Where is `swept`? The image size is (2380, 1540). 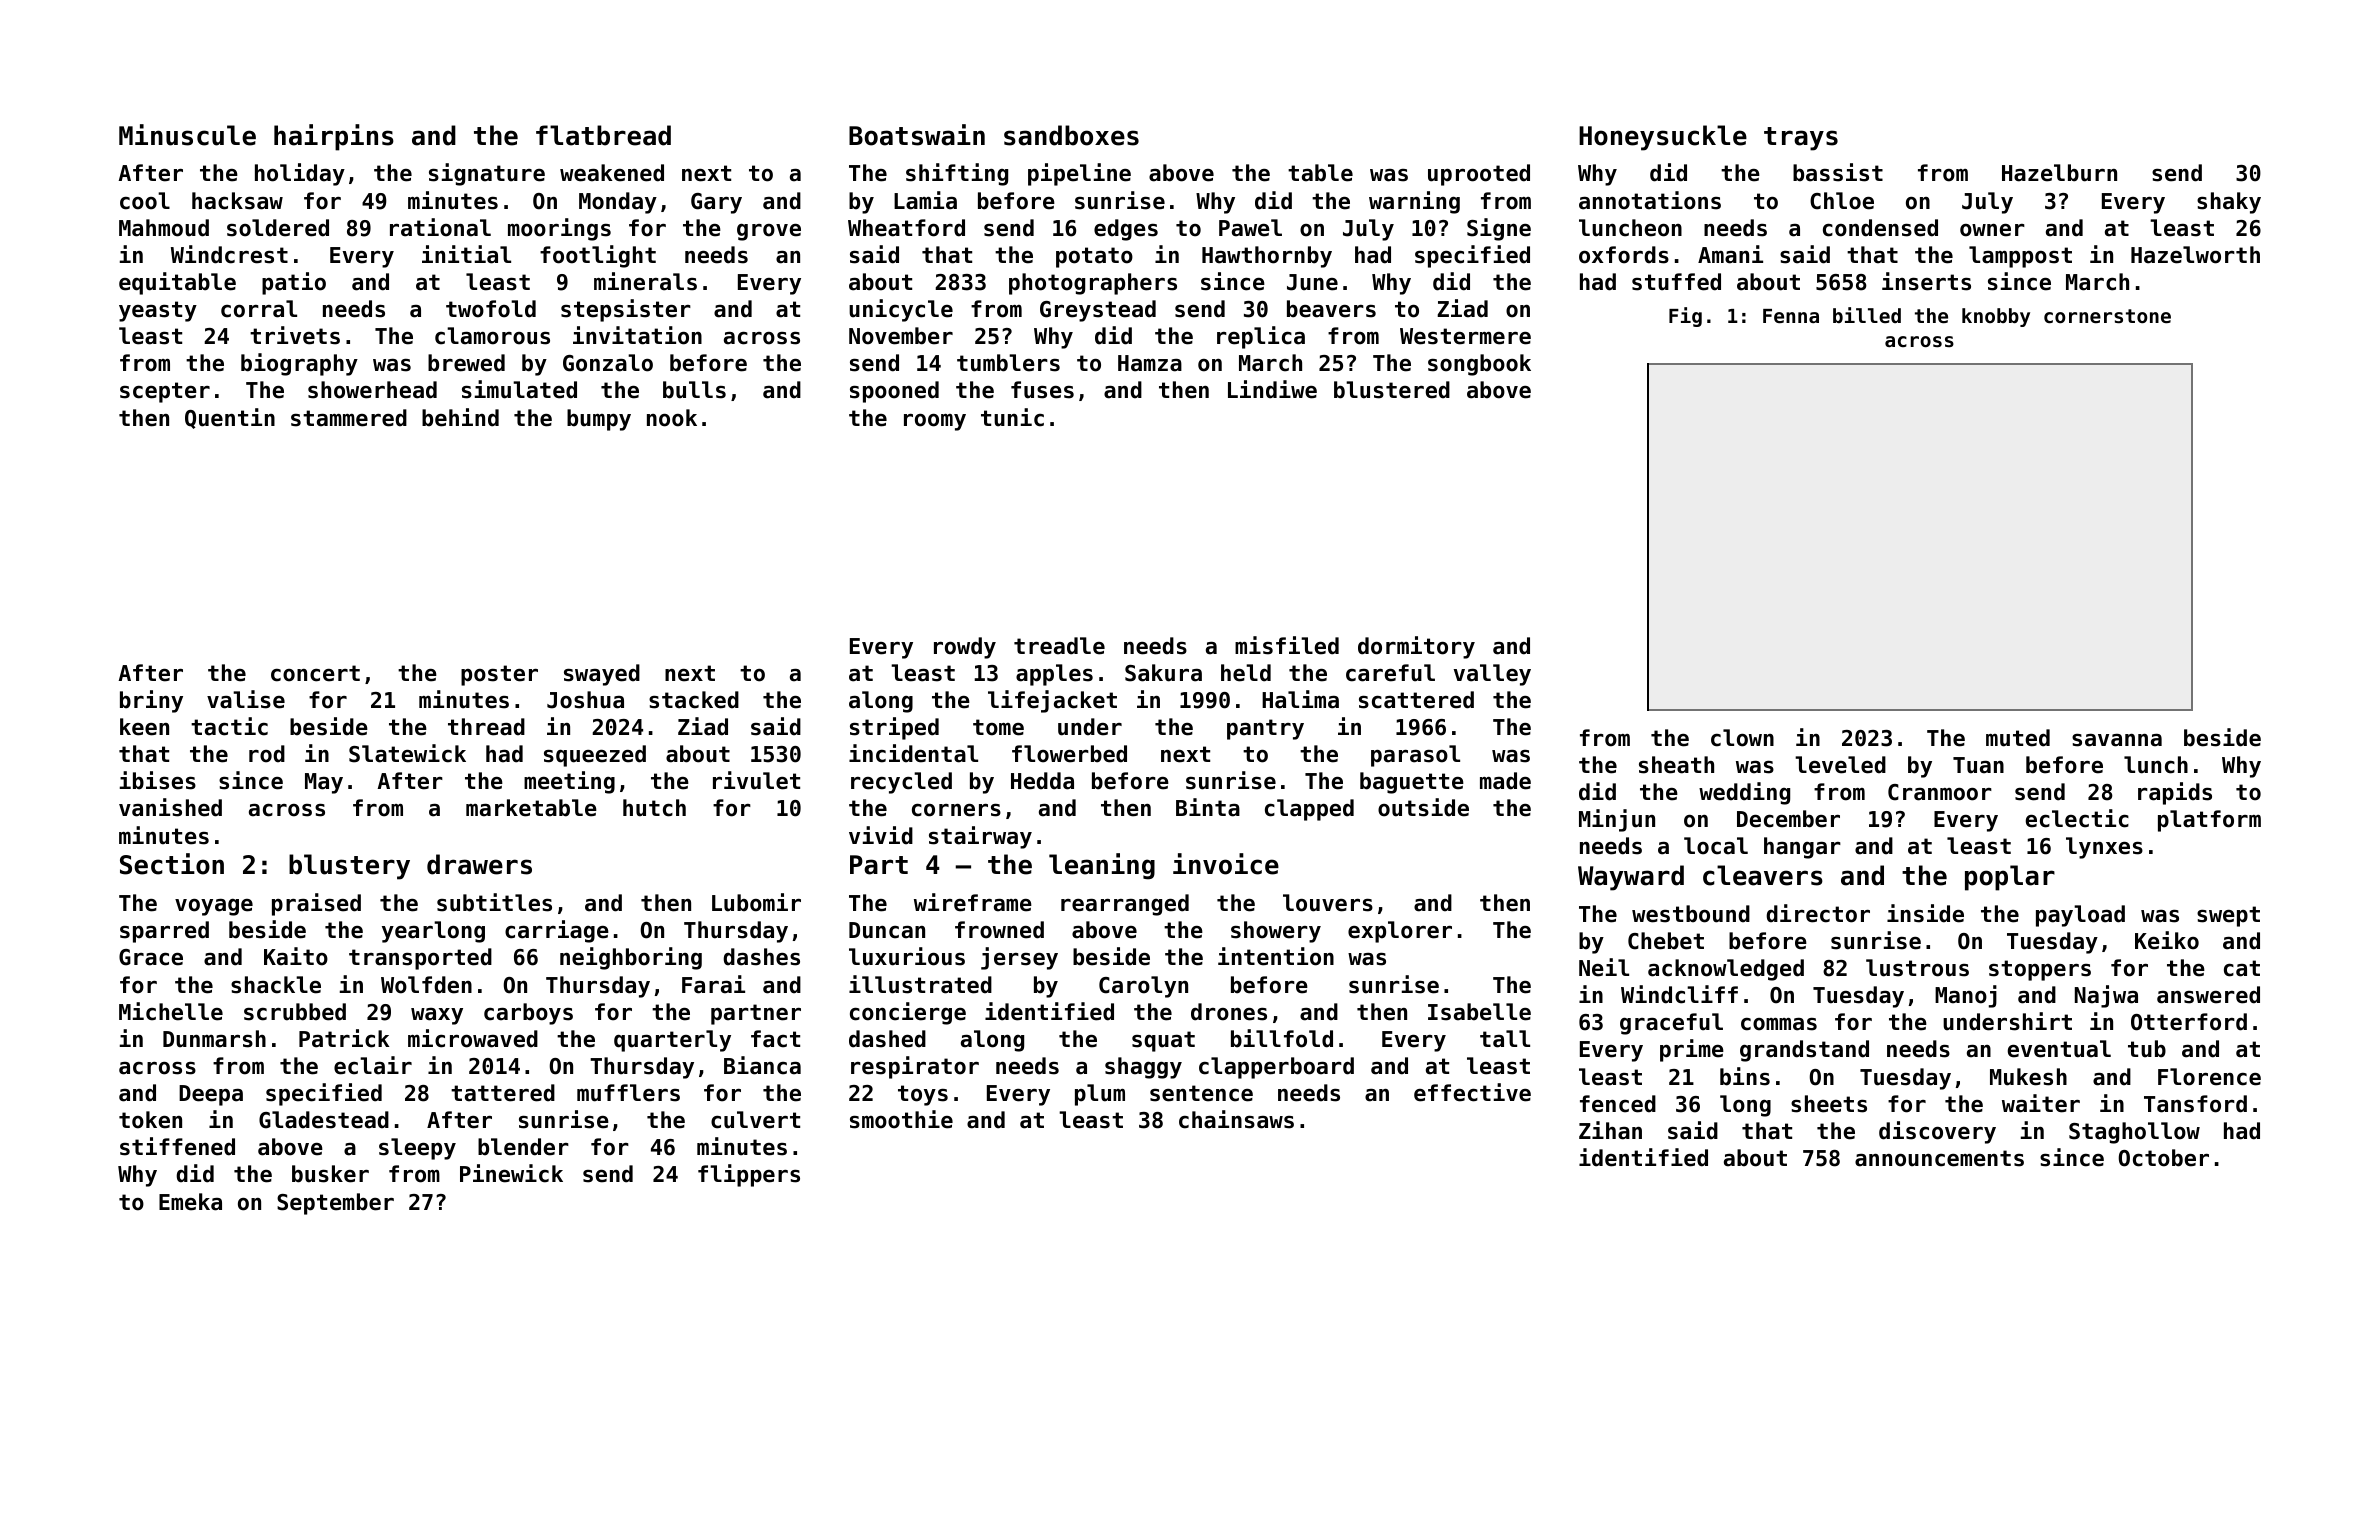 swept is located at coordinates (2228, 916).
